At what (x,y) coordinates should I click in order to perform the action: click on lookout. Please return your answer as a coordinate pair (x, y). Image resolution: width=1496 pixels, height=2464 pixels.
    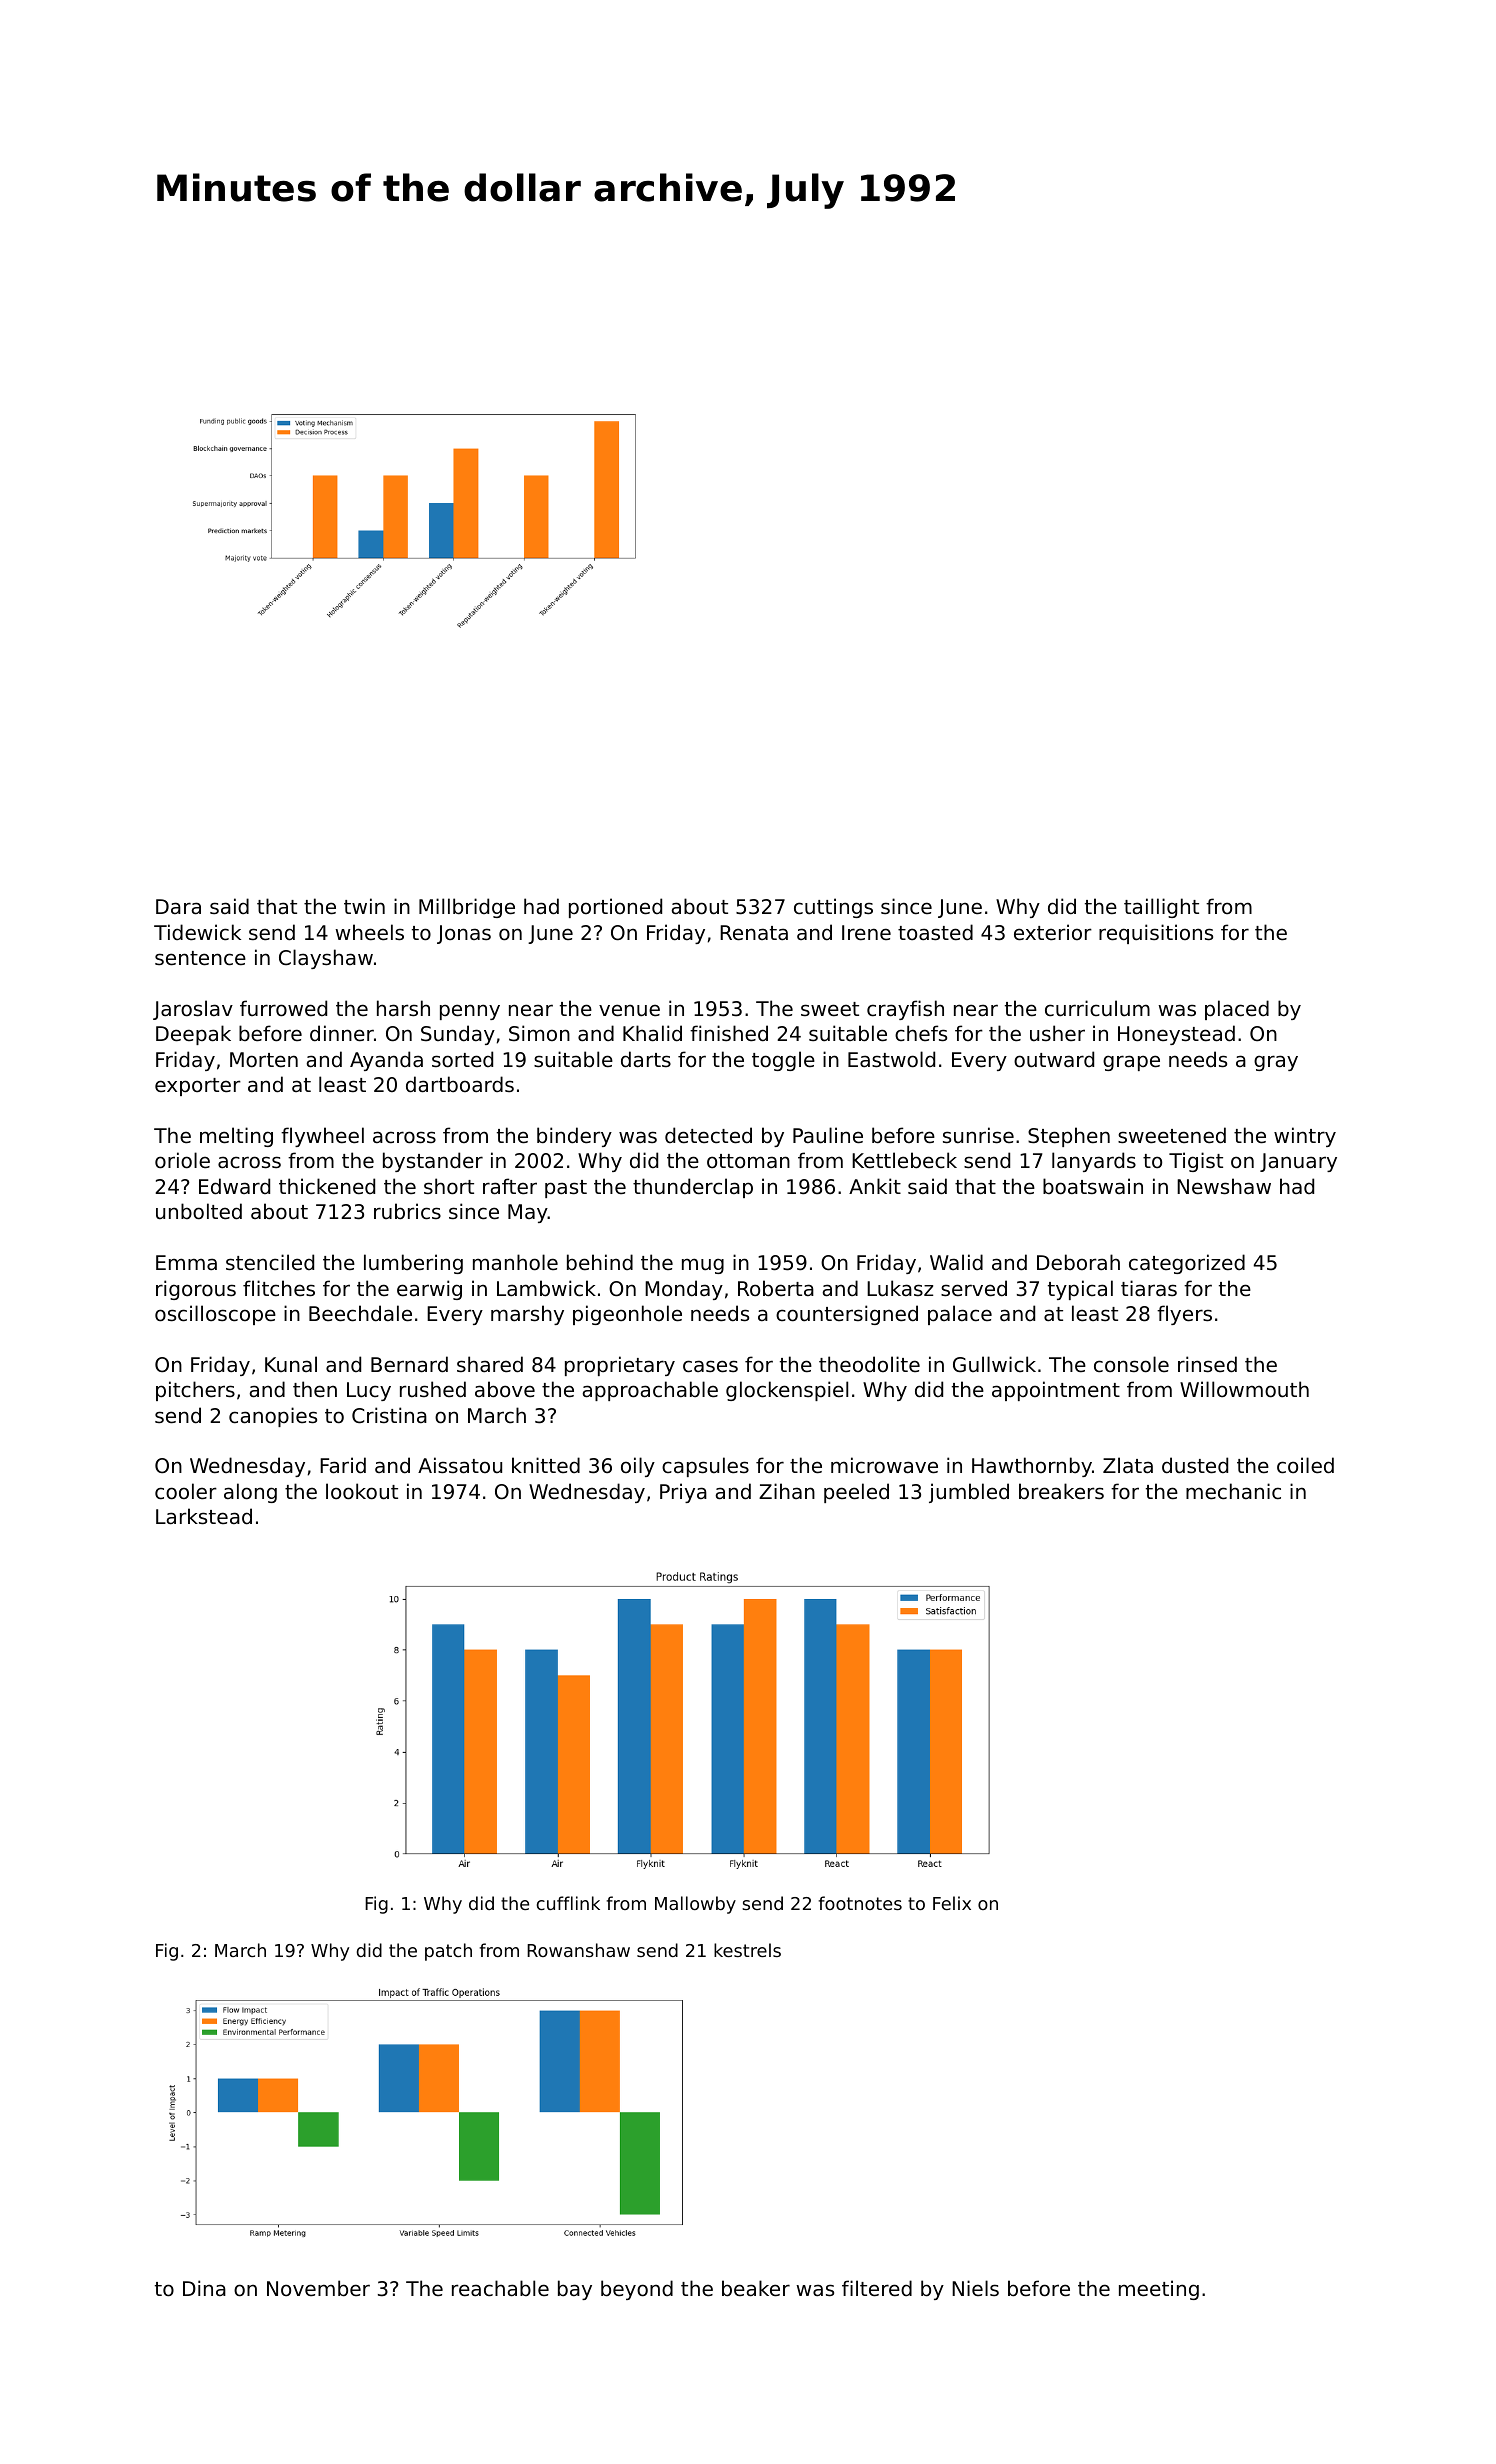
    Looking at the image, I should click on (362, 1491).
